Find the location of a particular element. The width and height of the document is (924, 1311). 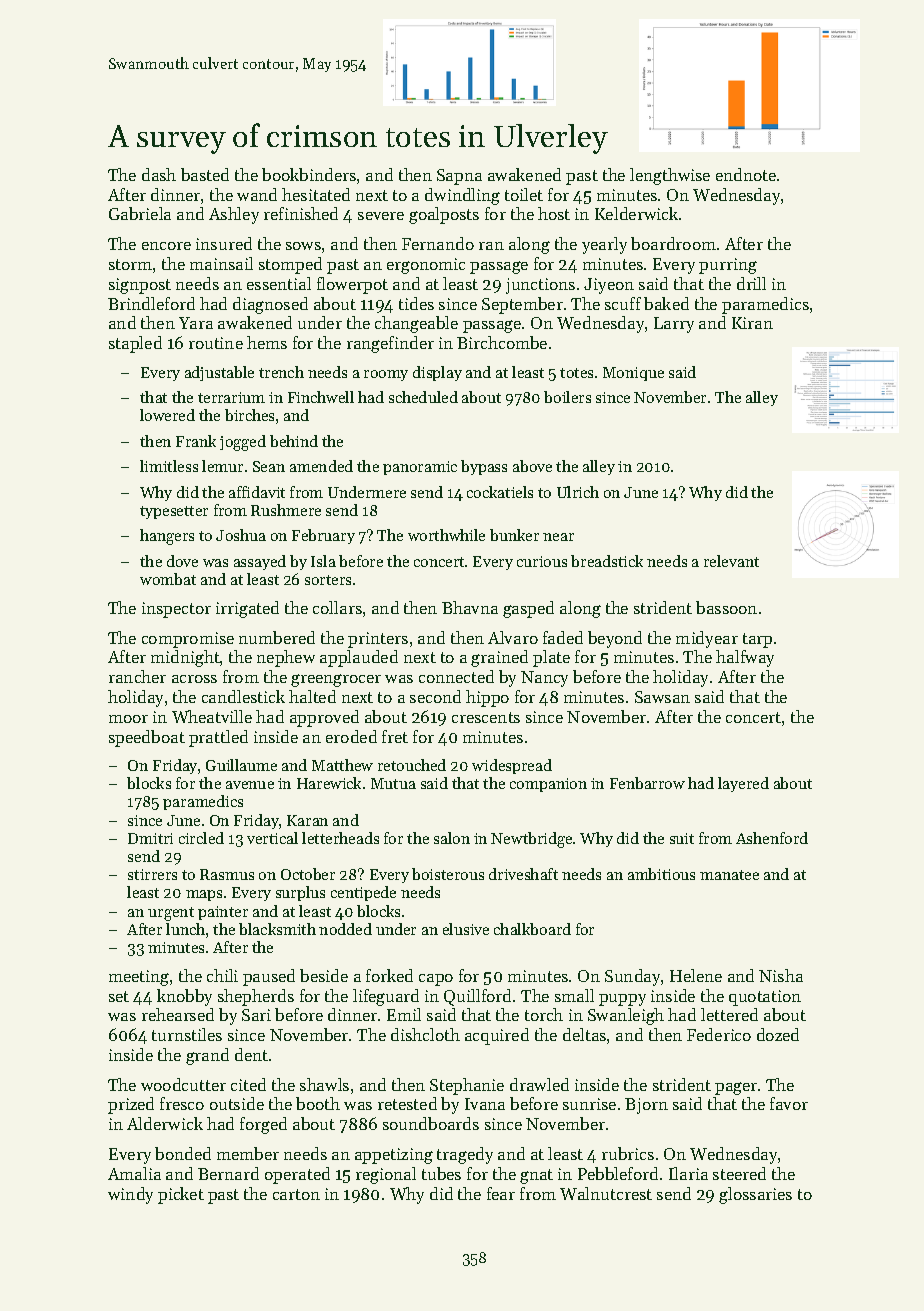

terrarium is located at coordinates (231, 397).
